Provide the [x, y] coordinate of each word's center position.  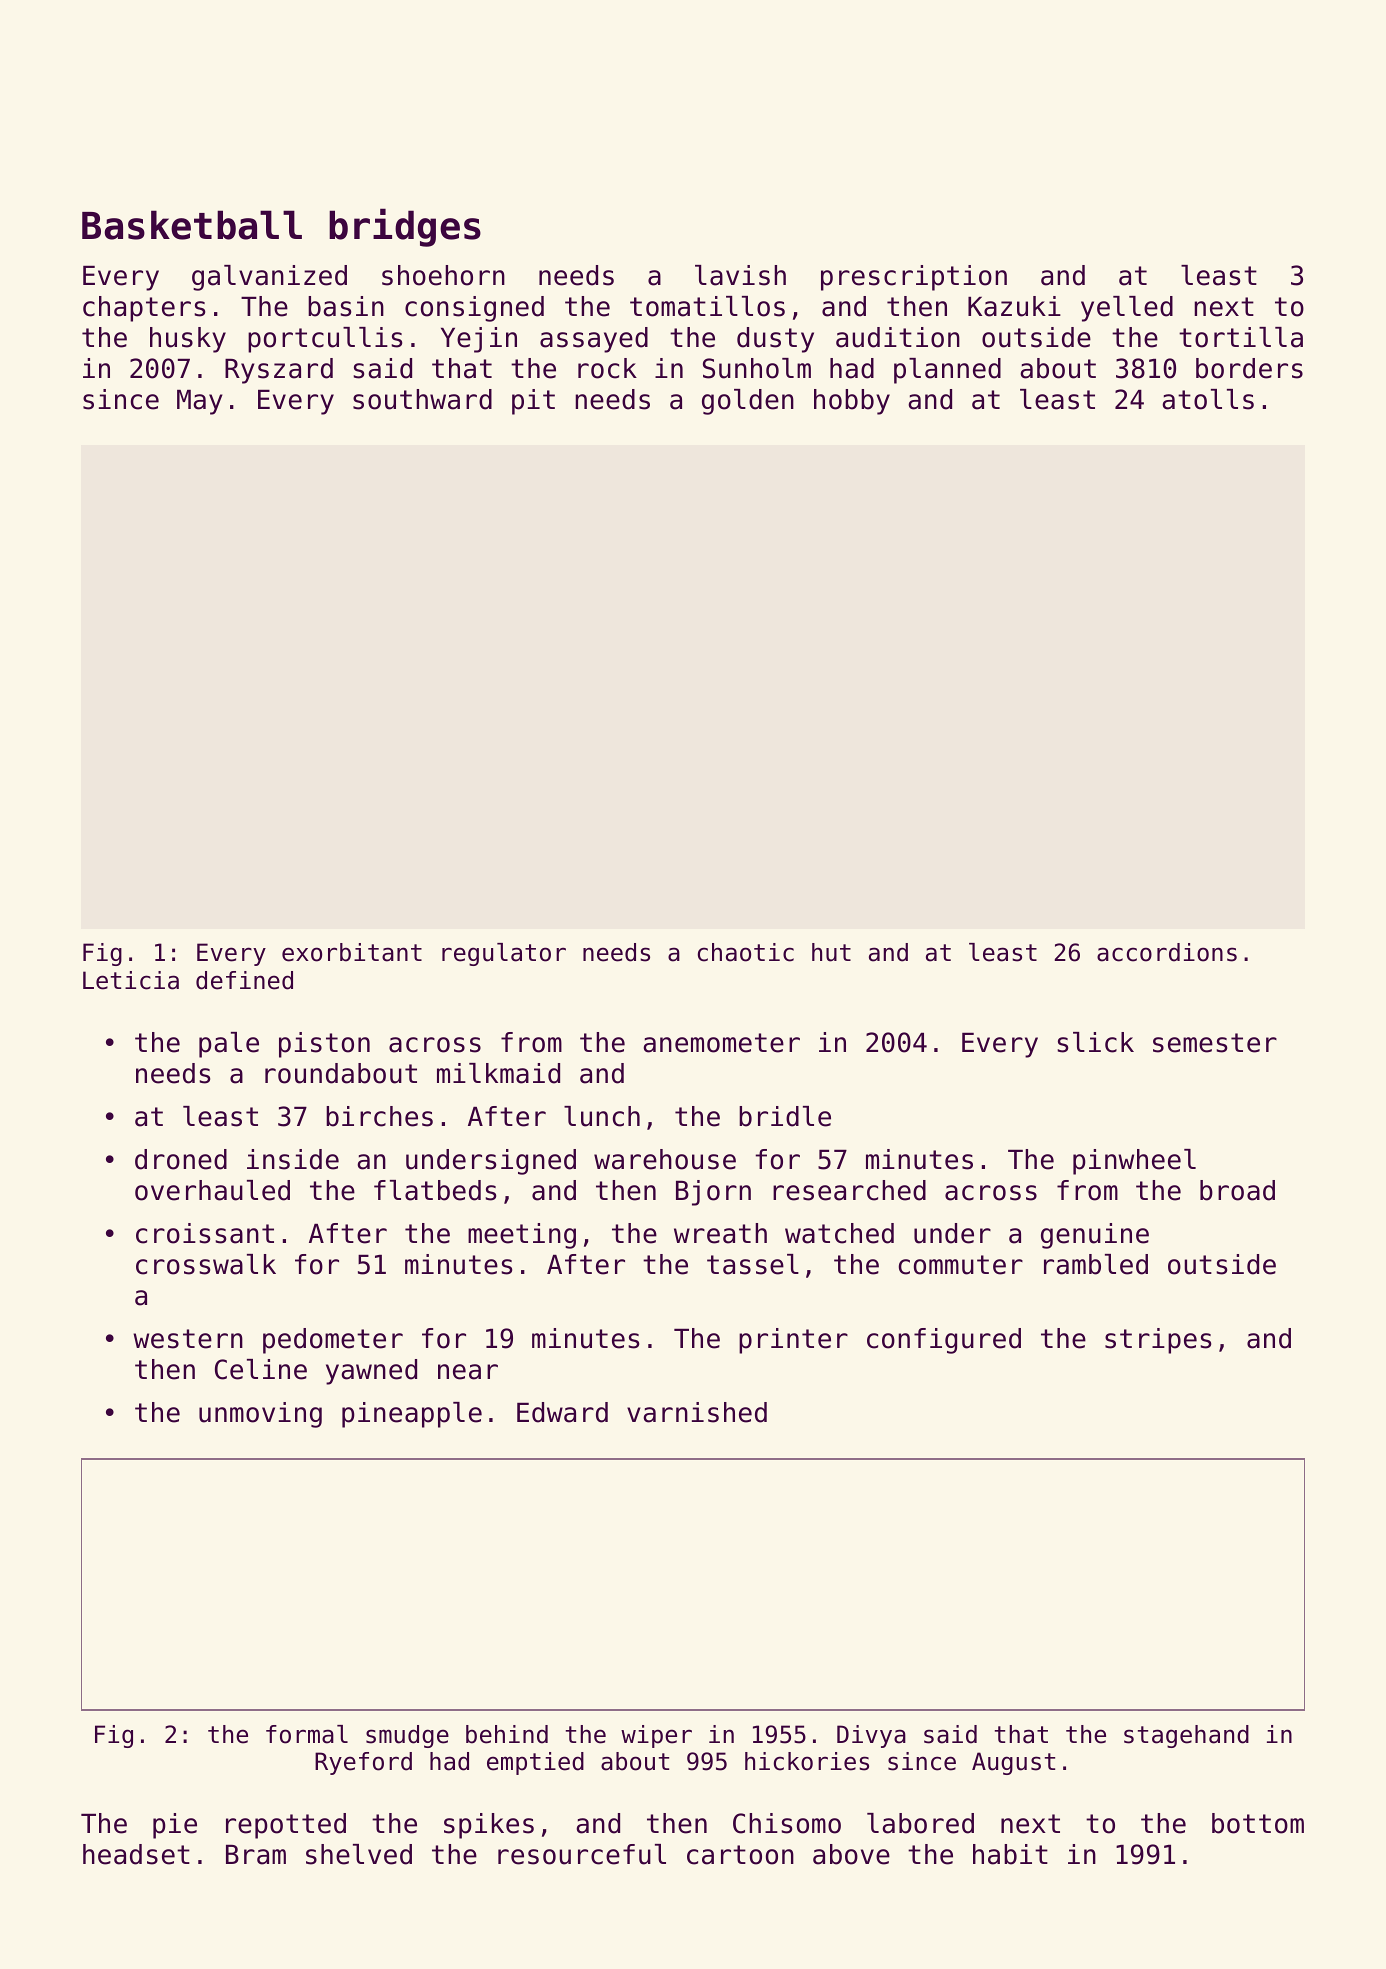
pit [533, 402]
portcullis [325, 340]
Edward [562, 1412]
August [1013, 1763]
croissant [205, 1233]
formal [307, 1734]
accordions [1167, 952]
